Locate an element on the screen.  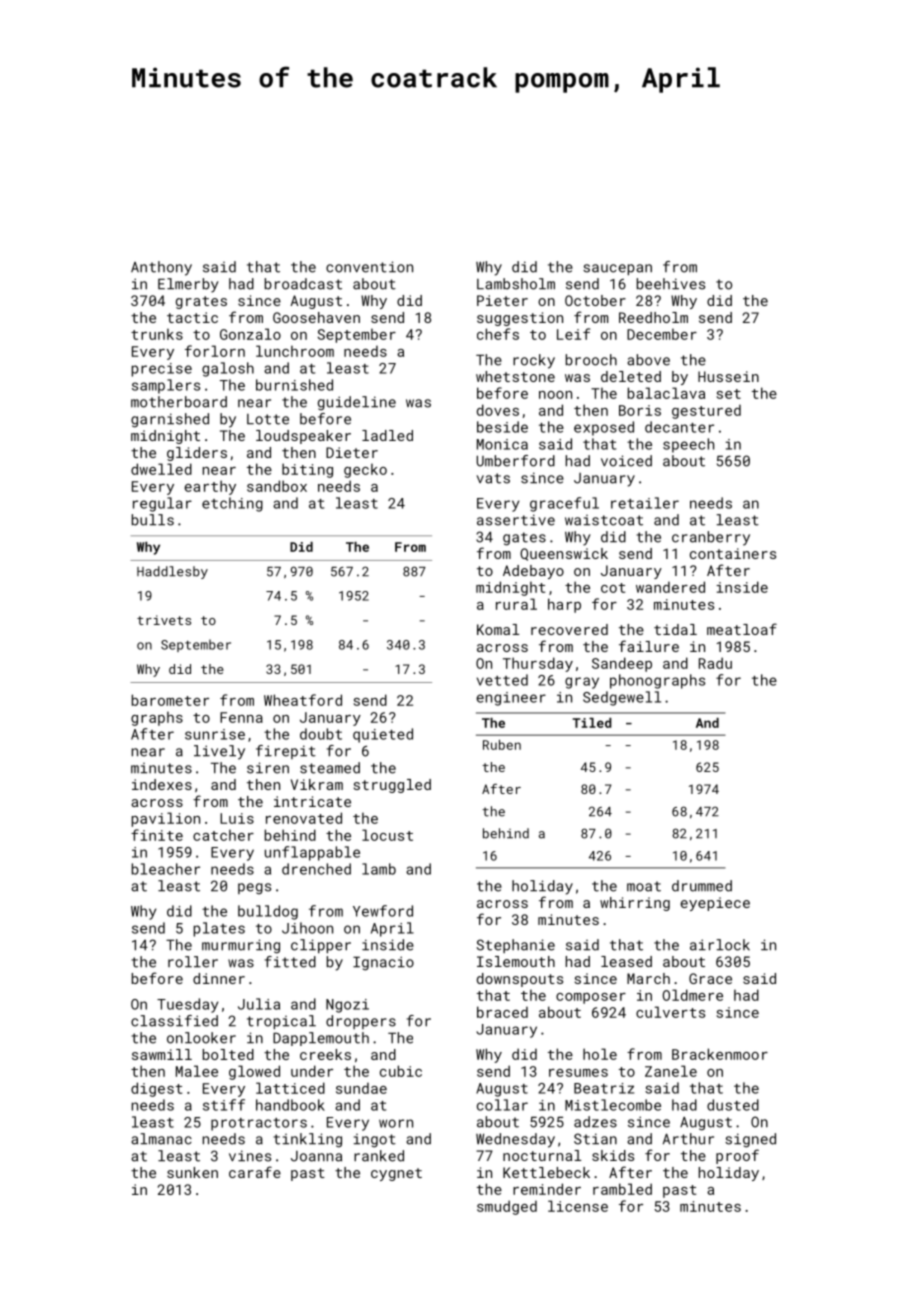
saucepan is located at coordinates (617, 269).
